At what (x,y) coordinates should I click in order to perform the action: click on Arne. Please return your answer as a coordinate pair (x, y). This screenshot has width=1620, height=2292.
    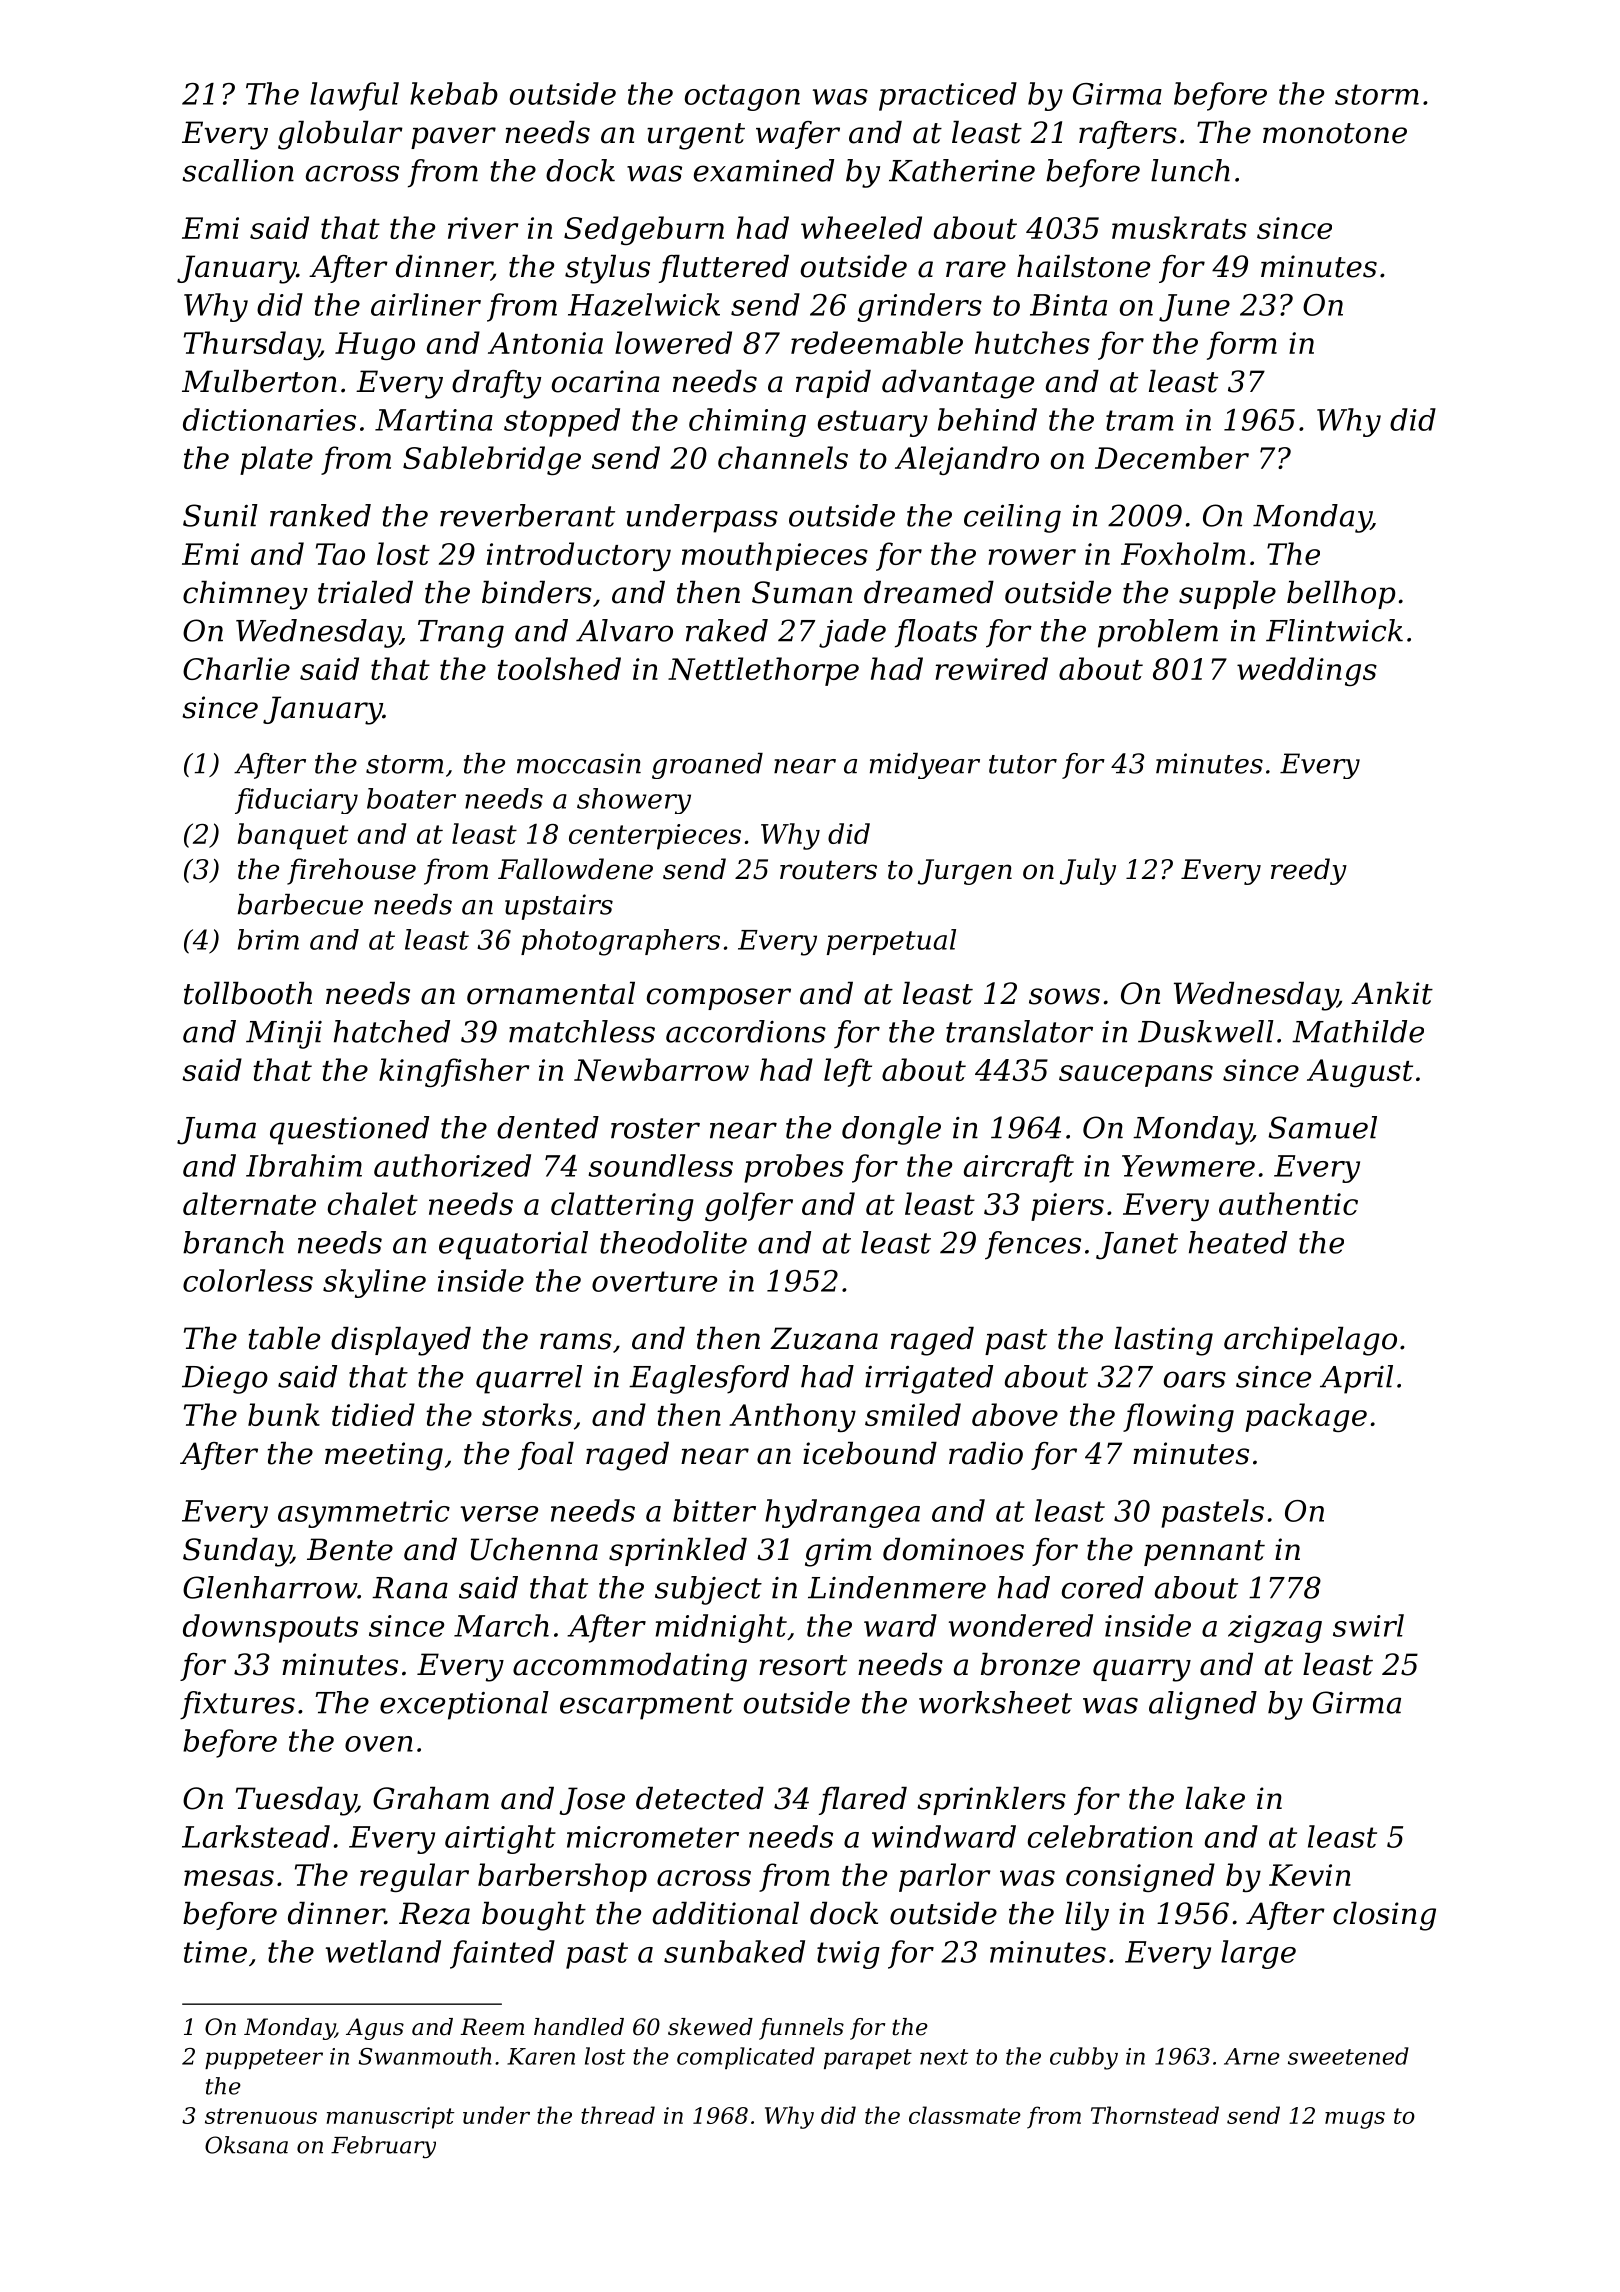
    Looking at the image, I should click on (1252, 2056).
